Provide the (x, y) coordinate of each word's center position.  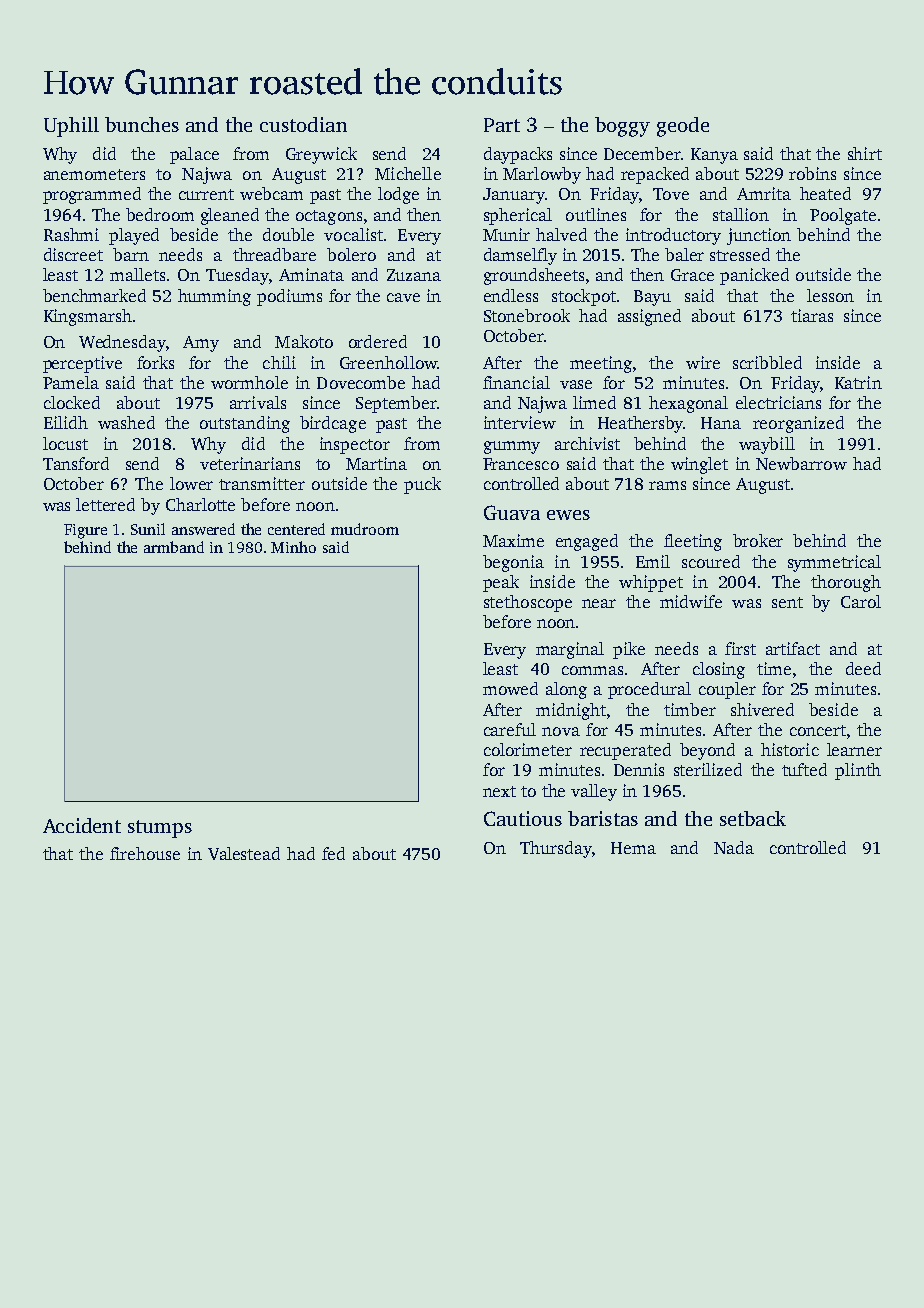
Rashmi (71, 234)
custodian (303, 124)
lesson (830, 295)
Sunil (148, 529)
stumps (160, 829)
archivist (587, 443)
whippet (651, 583)
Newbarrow (801, 463)
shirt (865, 153)
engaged (587, 542)
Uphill (71, 127)
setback (753, 818)
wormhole (249, 382)
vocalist (353, 234)
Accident (82, 825)
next (499, 791)
